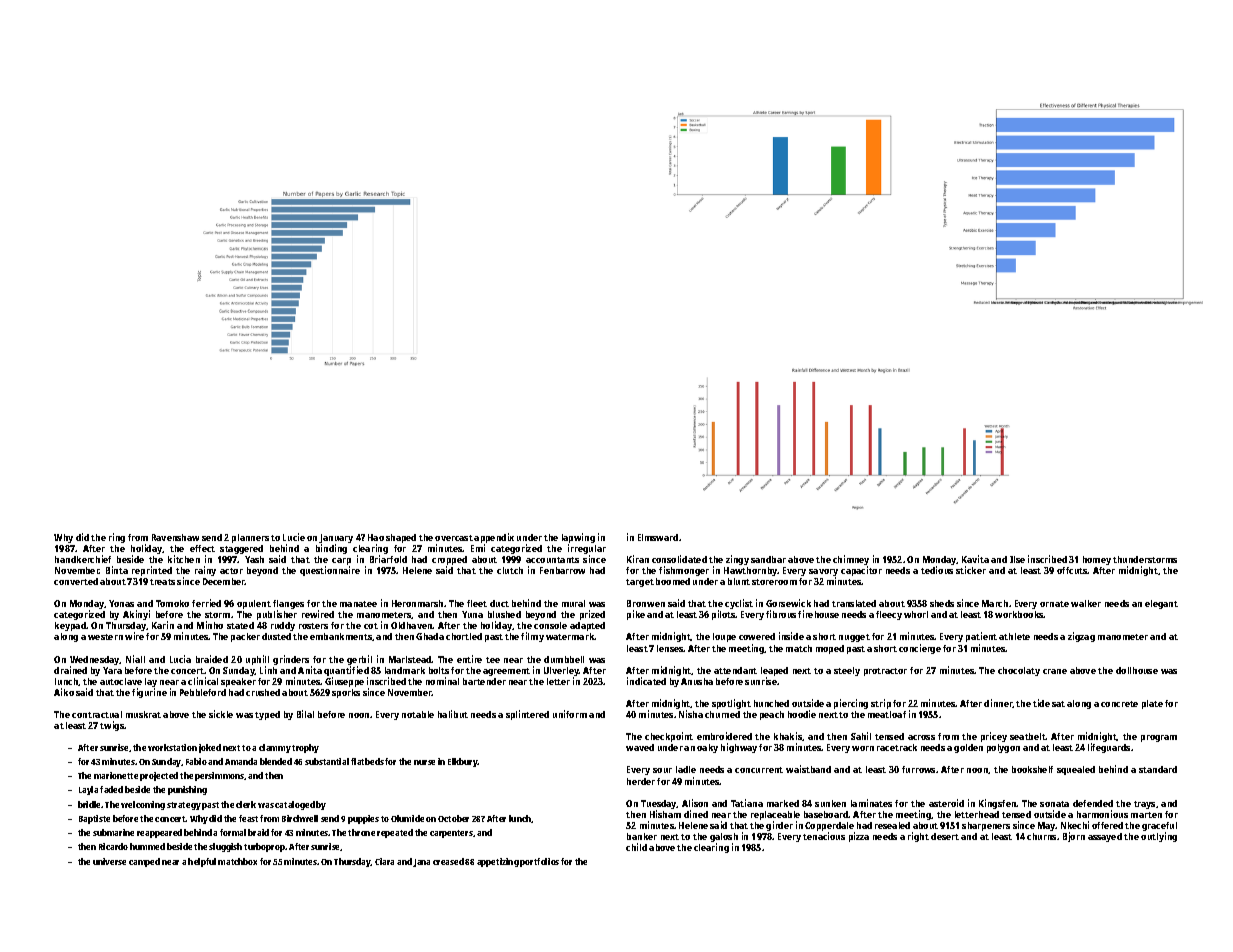 The width and height of the screenshot is (1233, 952). I want to click on ladle, so click(686, 769).
